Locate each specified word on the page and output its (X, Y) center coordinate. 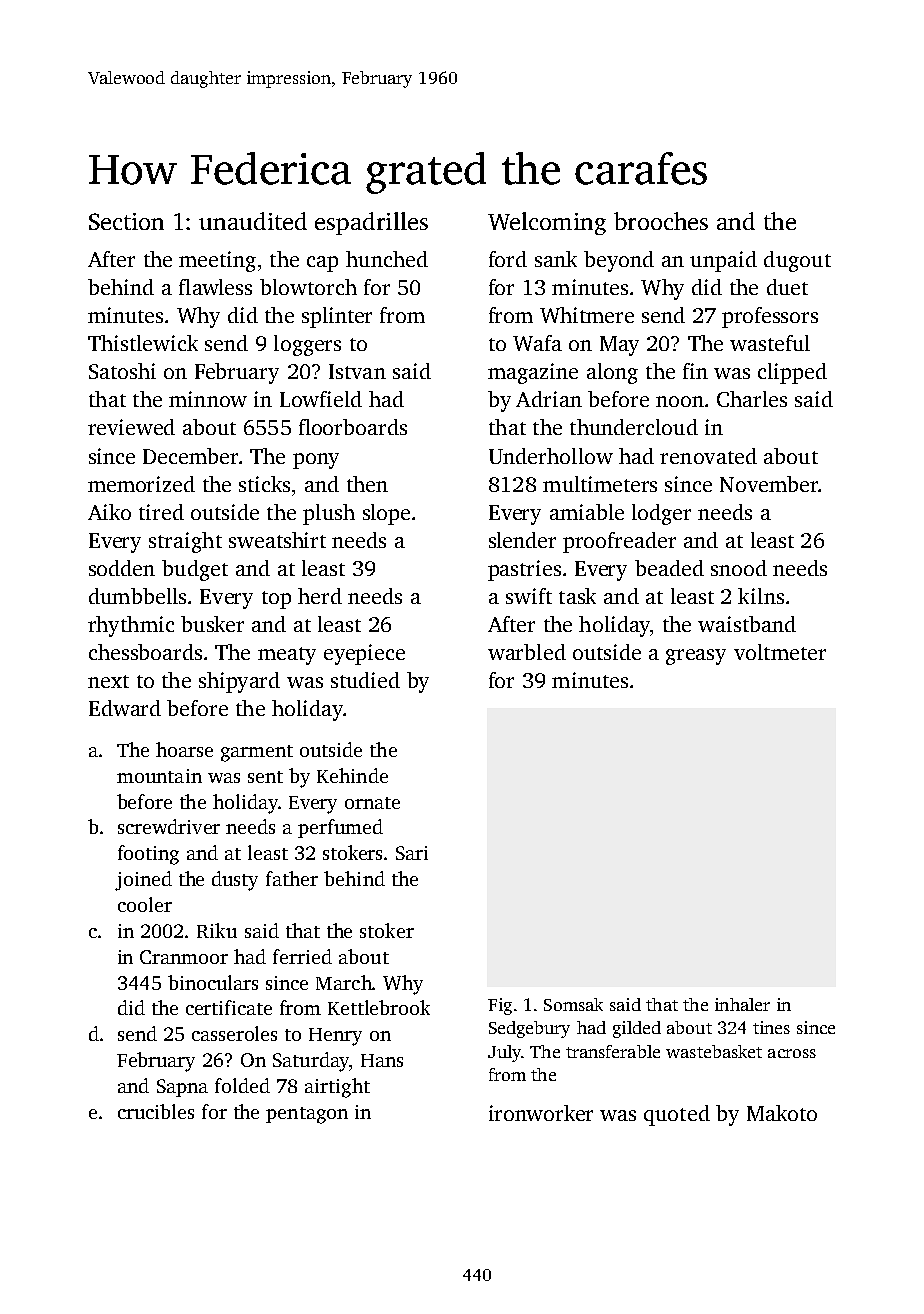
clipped (792, 373)
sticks (264, 484)
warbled (527, 652)
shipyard (239, 682)
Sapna (182, 1088)
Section (126, 221)
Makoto (782, 1113)
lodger (661, 514)
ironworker (541, 1113)
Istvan (357, 371)
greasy (696, 657)
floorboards (353, 427)
